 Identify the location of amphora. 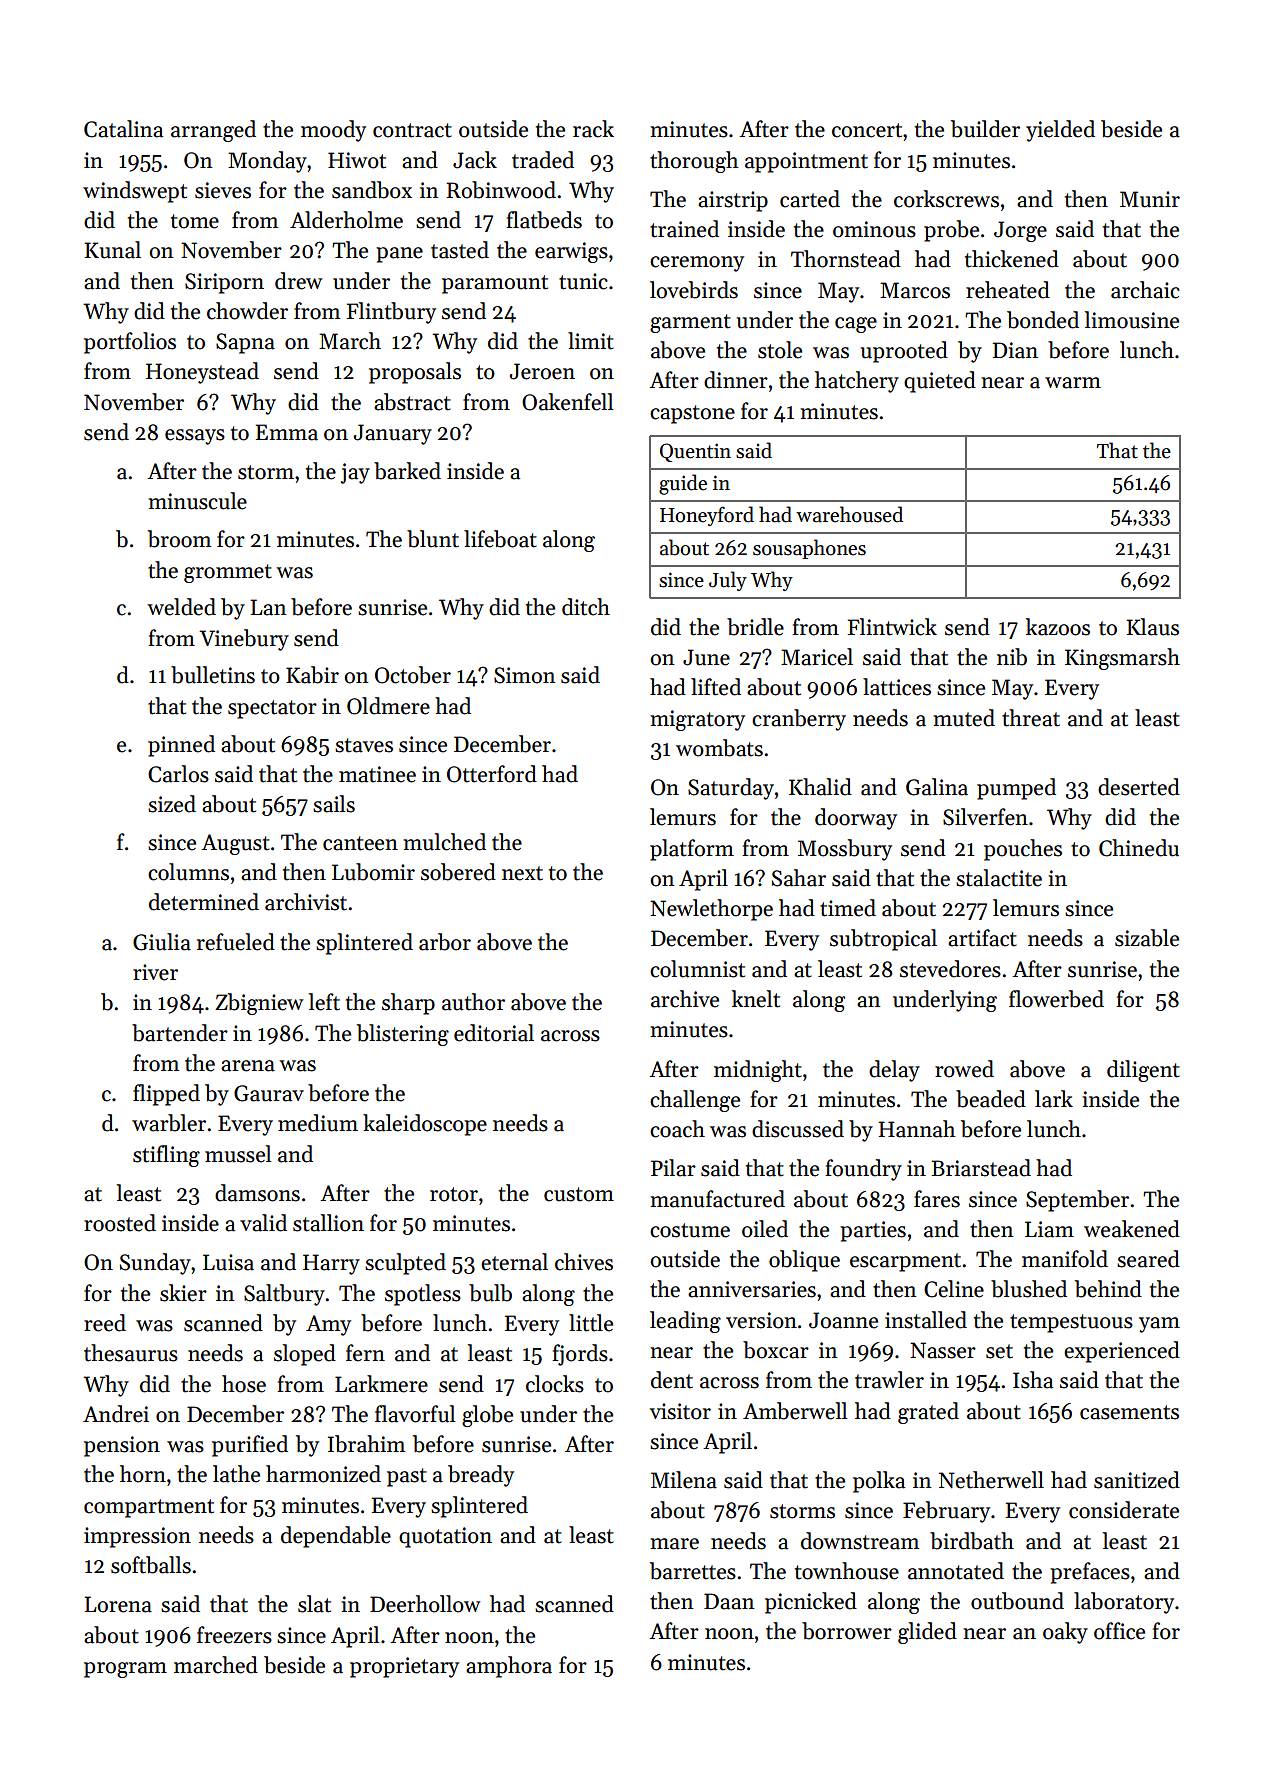
(509, 1667).
